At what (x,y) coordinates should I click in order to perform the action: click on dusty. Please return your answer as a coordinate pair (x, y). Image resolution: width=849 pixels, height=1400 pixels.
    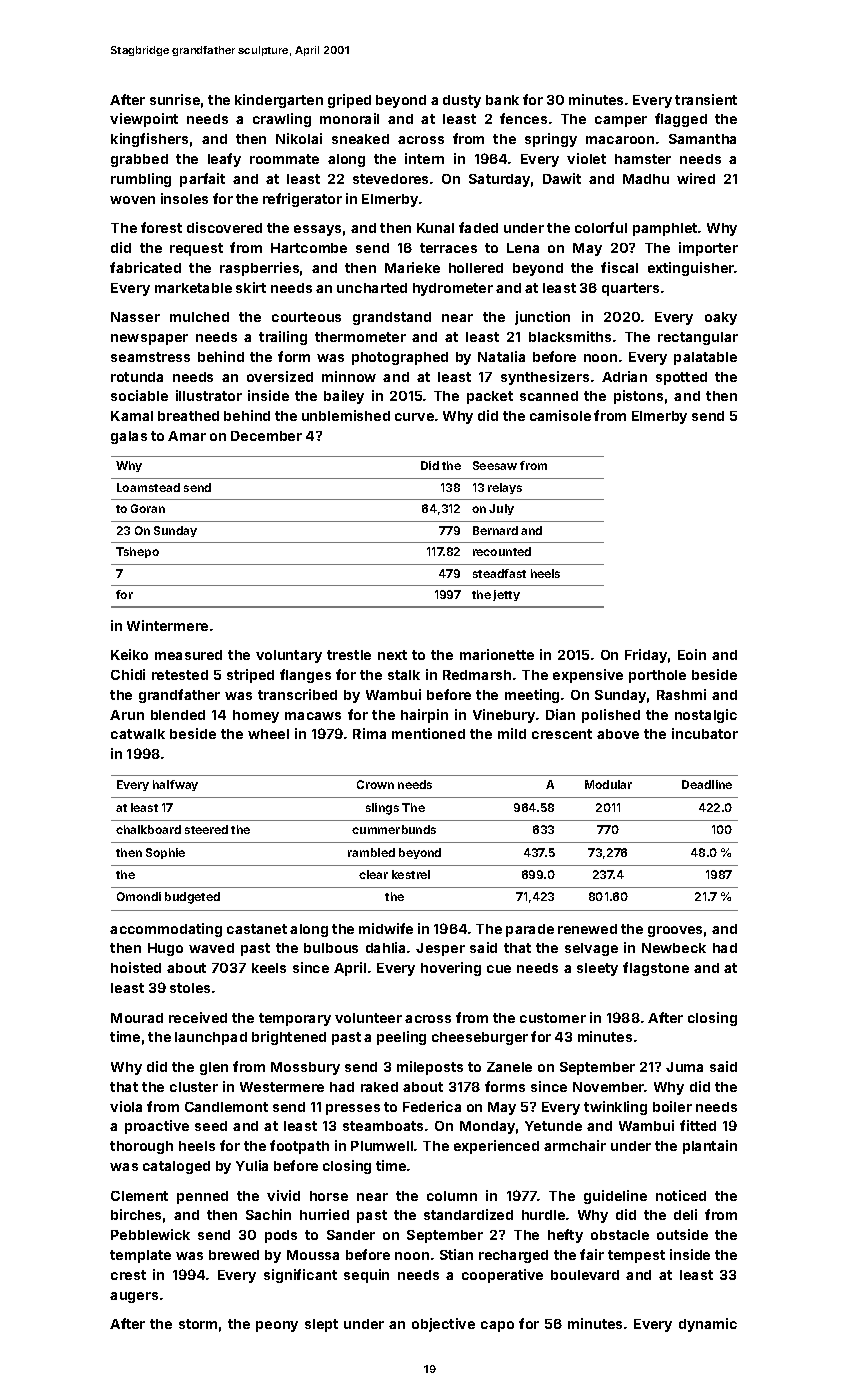
    Looking at the image, I should click on (462, 101).
